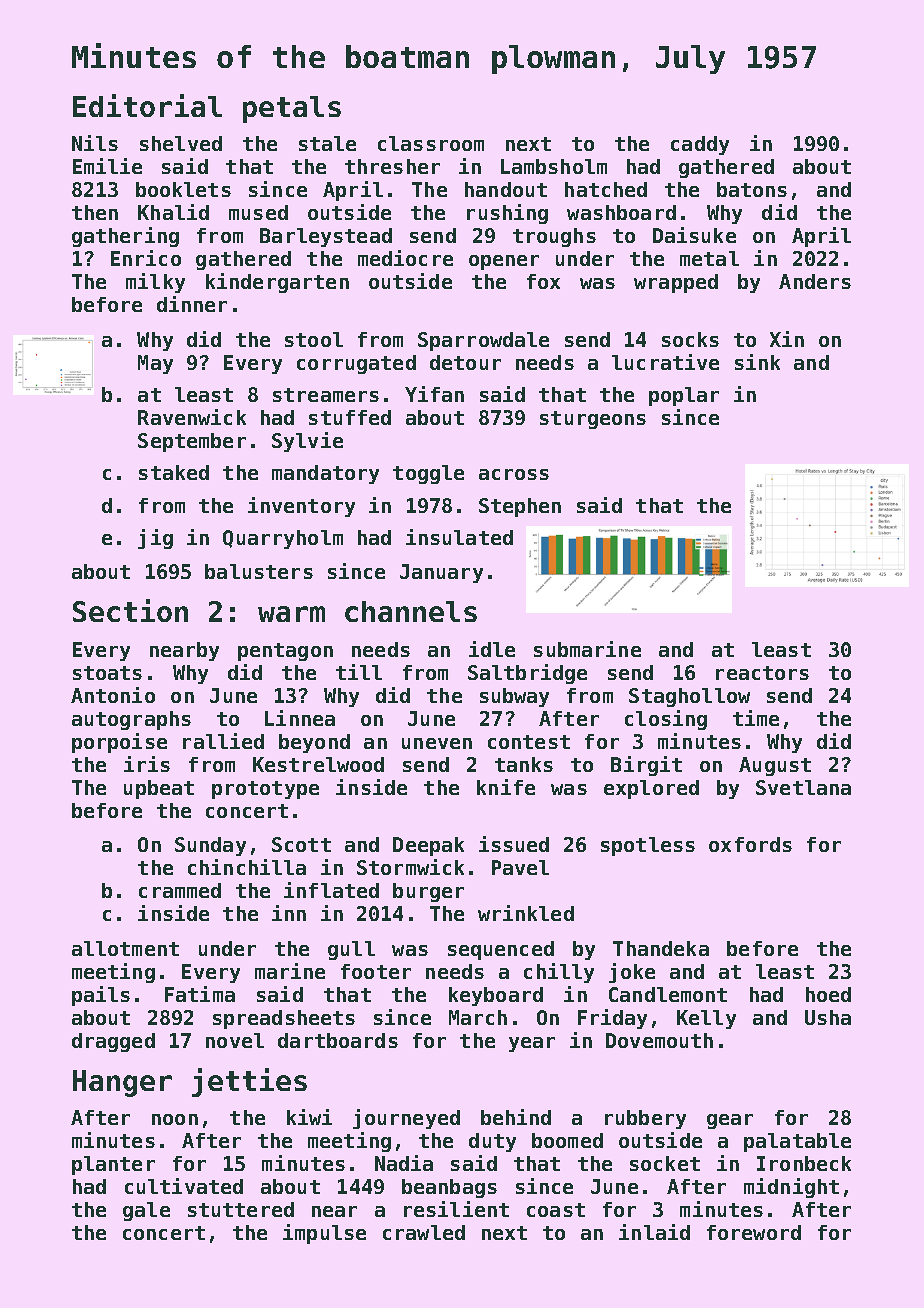 The image size is (924, 1308). Describe the element at coordinates (787, 339) in the page. I see `Xin` at that location.
